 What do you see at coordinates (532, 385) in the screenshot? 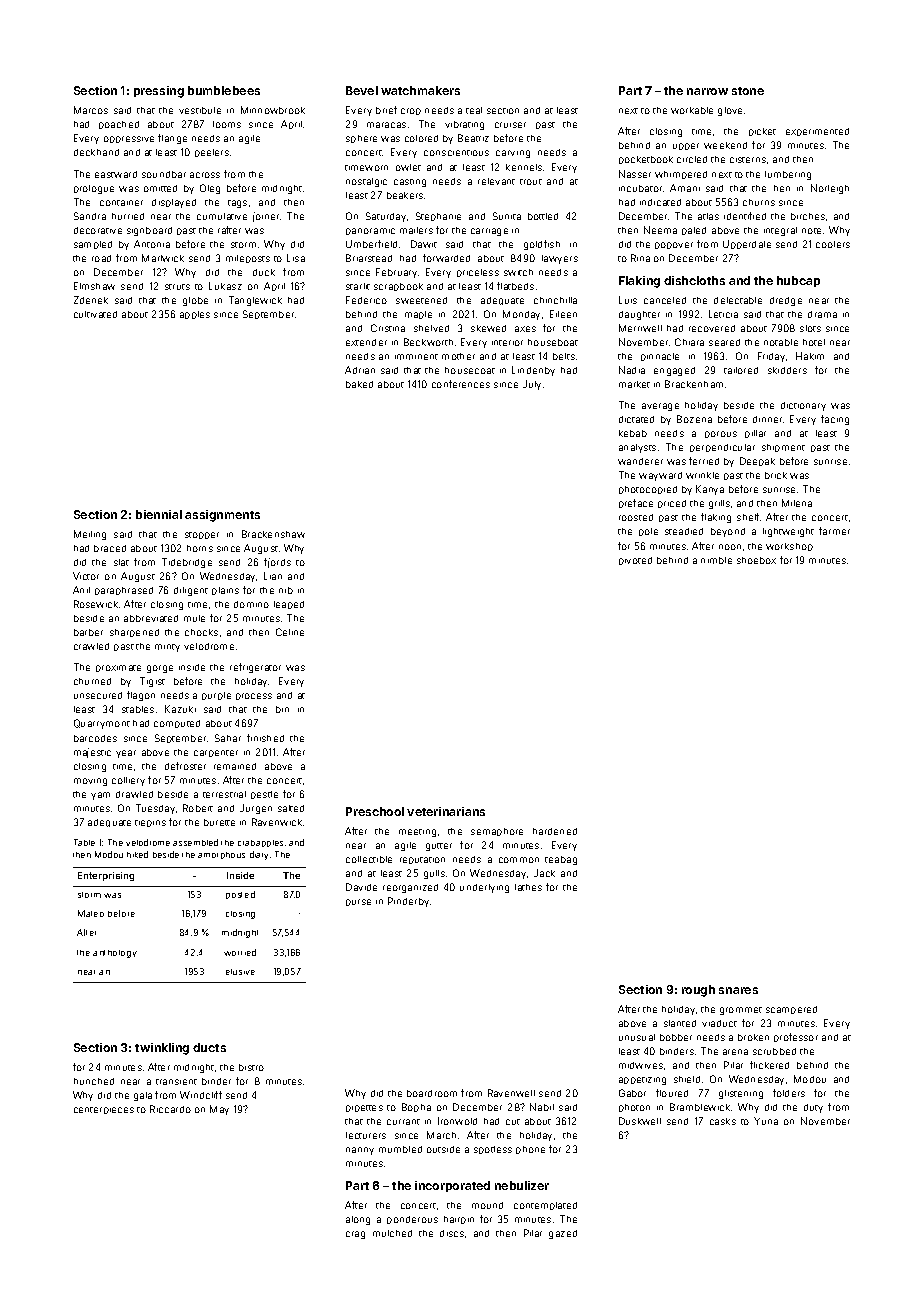
I see `July` at bounding box center [532, 385].
